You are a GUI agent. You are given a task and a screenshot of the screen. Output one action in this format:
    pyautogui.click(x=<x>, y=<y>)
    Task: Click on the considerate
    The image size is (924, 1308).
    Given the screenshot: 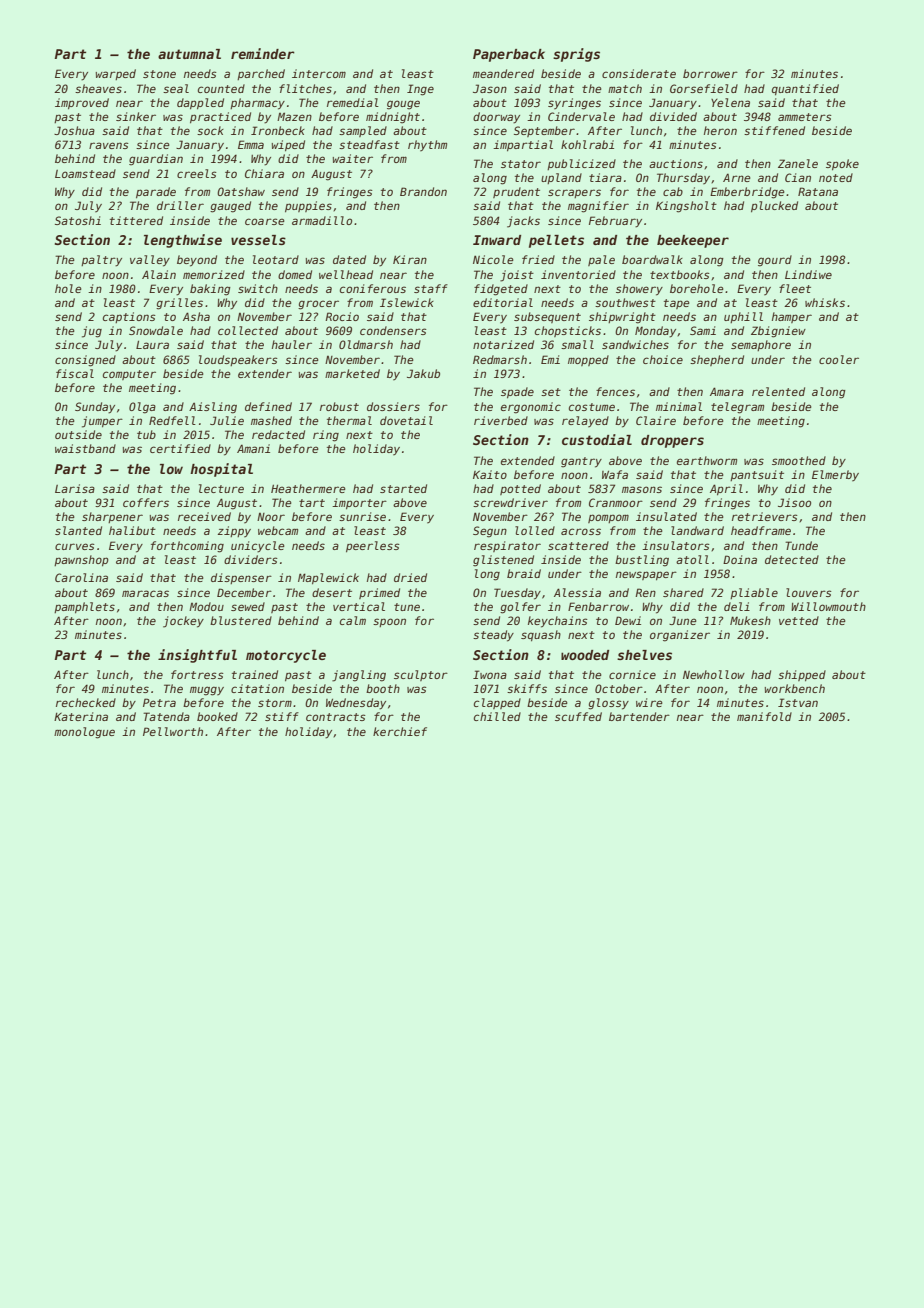 What is the action you would take?
    pyautogui.click(x=639, y=73)
